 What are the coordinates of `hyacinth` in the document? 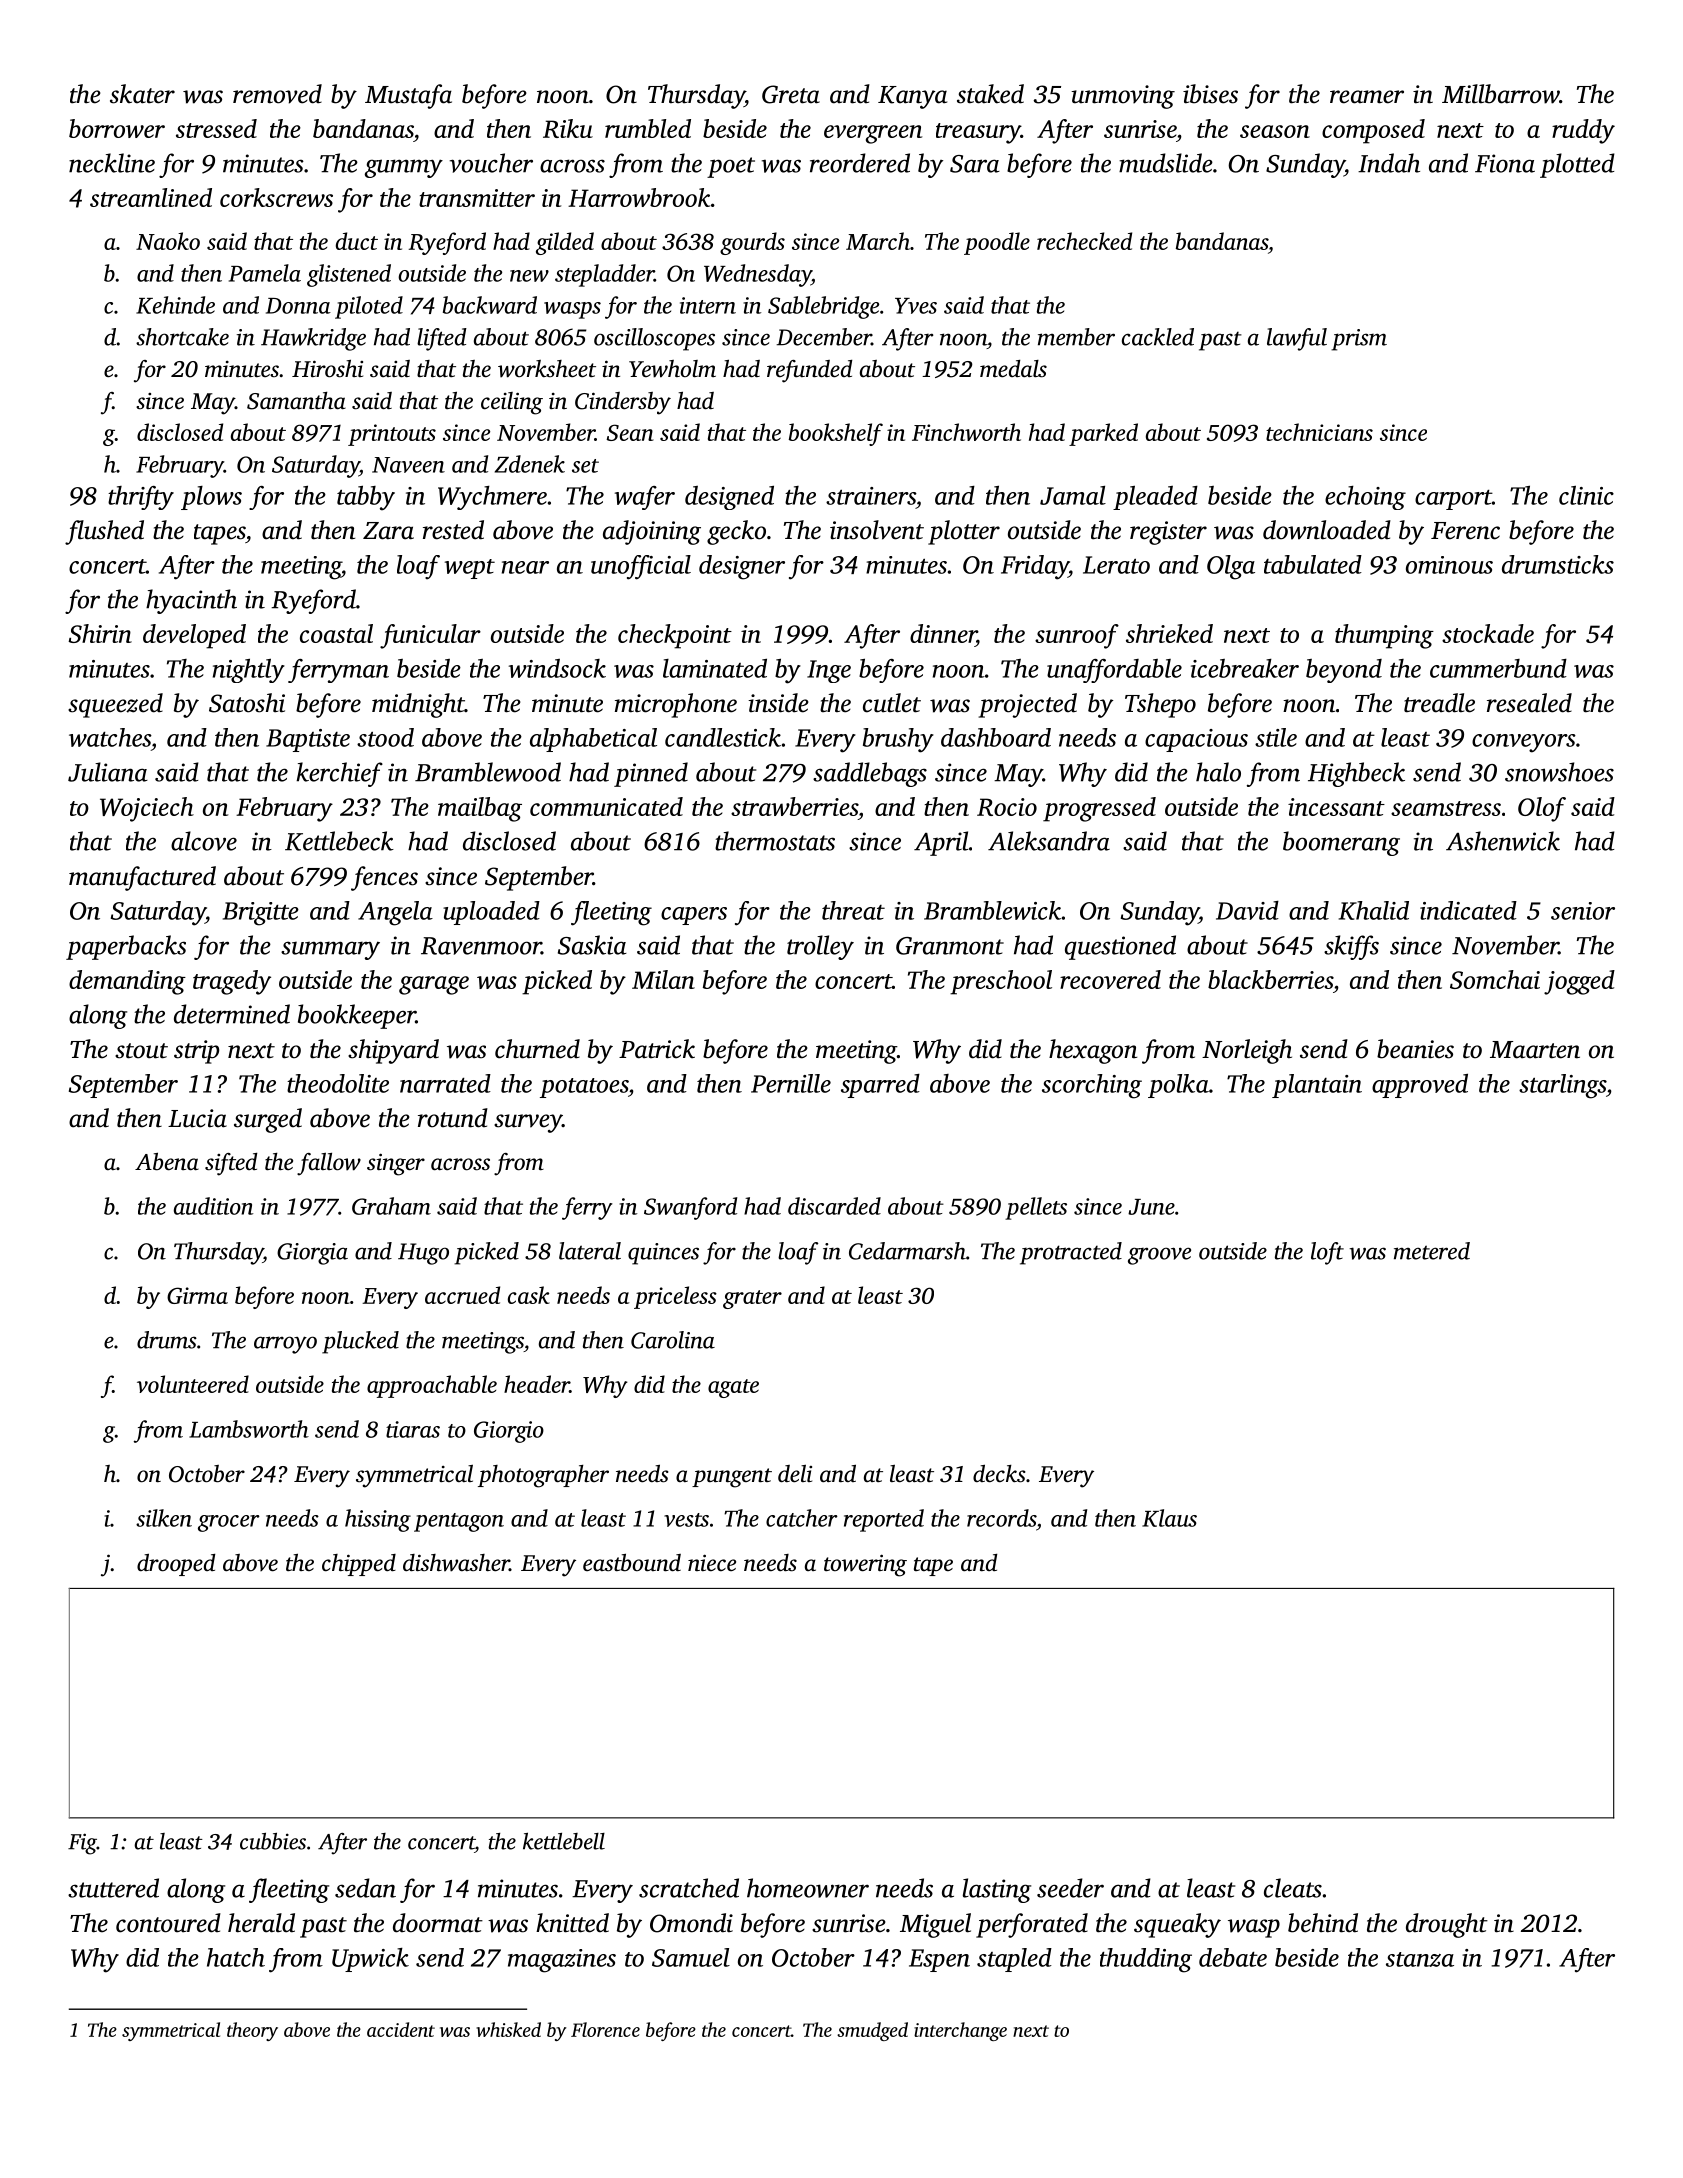 It's located at (191, 601).
